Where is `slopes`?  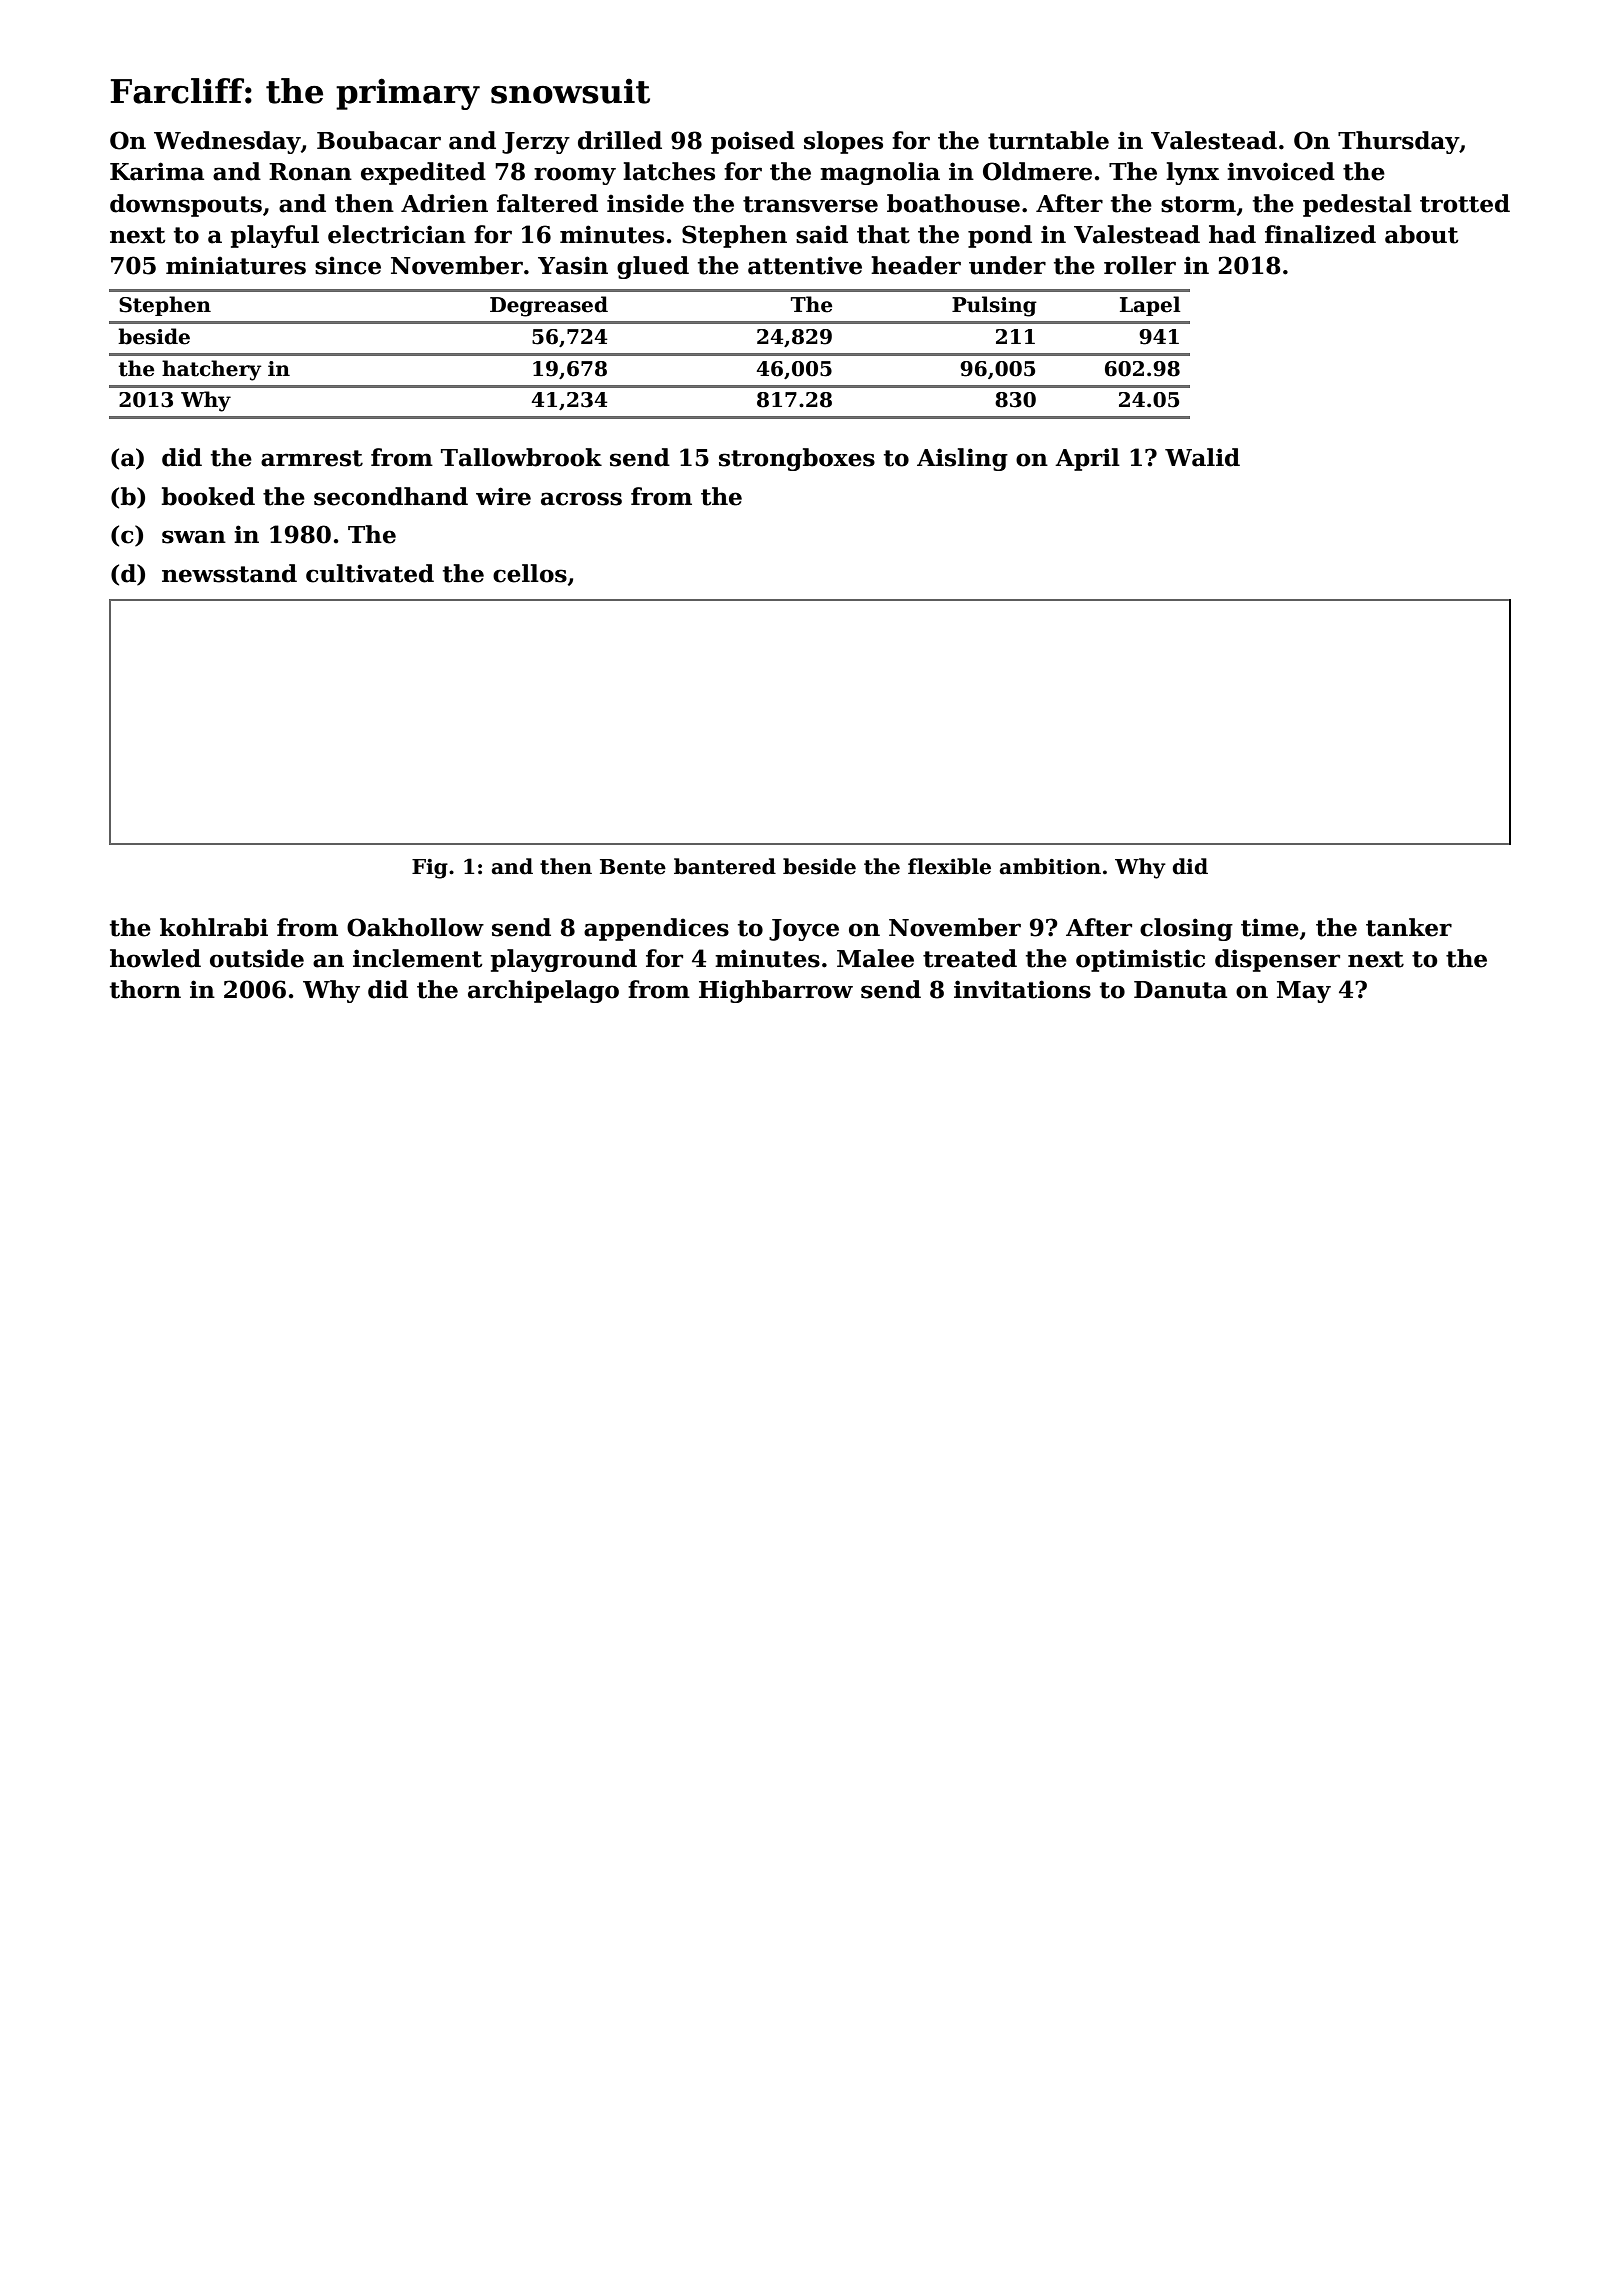
slopes is located at coordinates (843, 142).
